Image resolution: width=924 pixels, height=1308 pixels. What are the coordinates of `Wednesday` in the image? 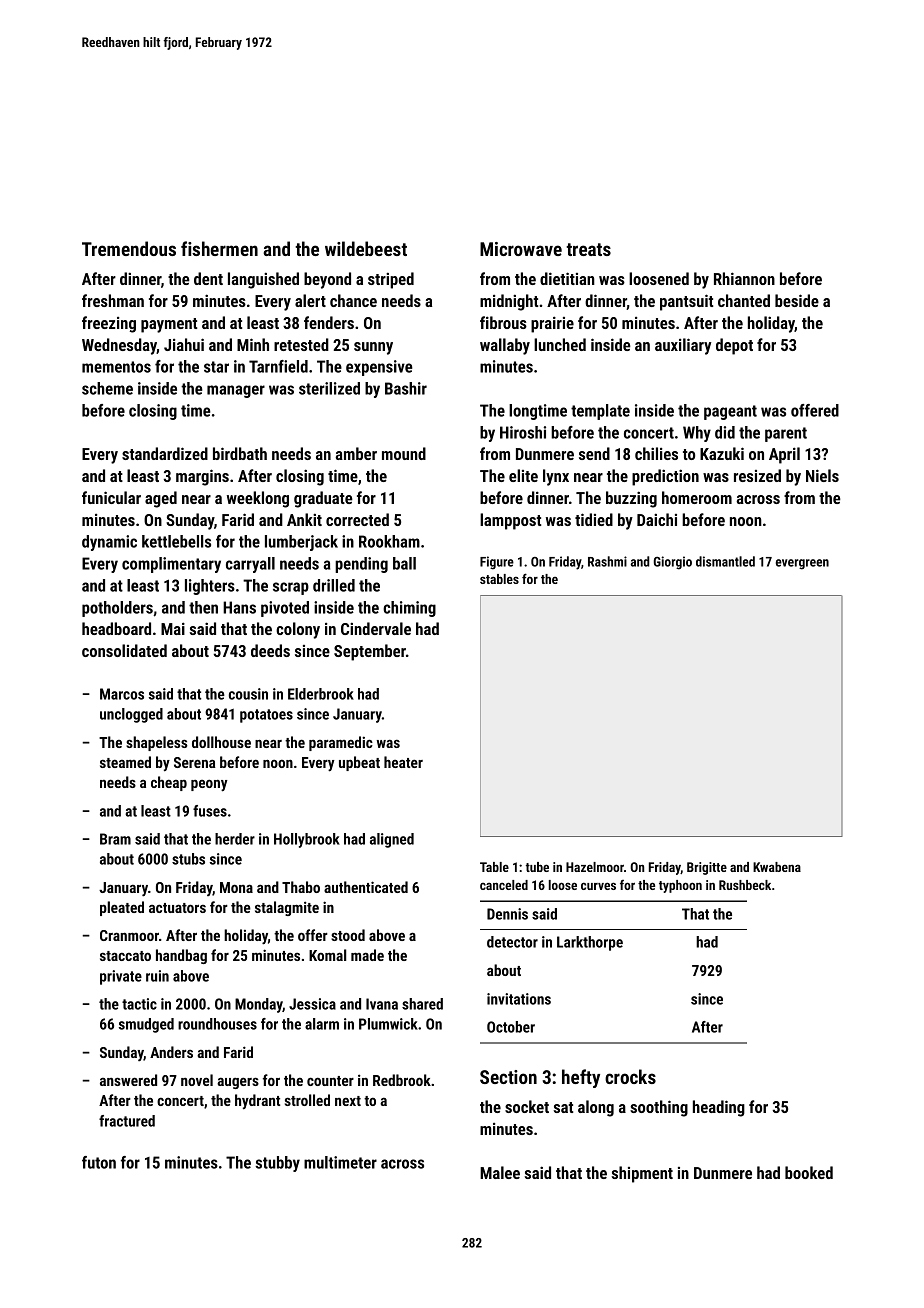 It's located at (119, 346).
